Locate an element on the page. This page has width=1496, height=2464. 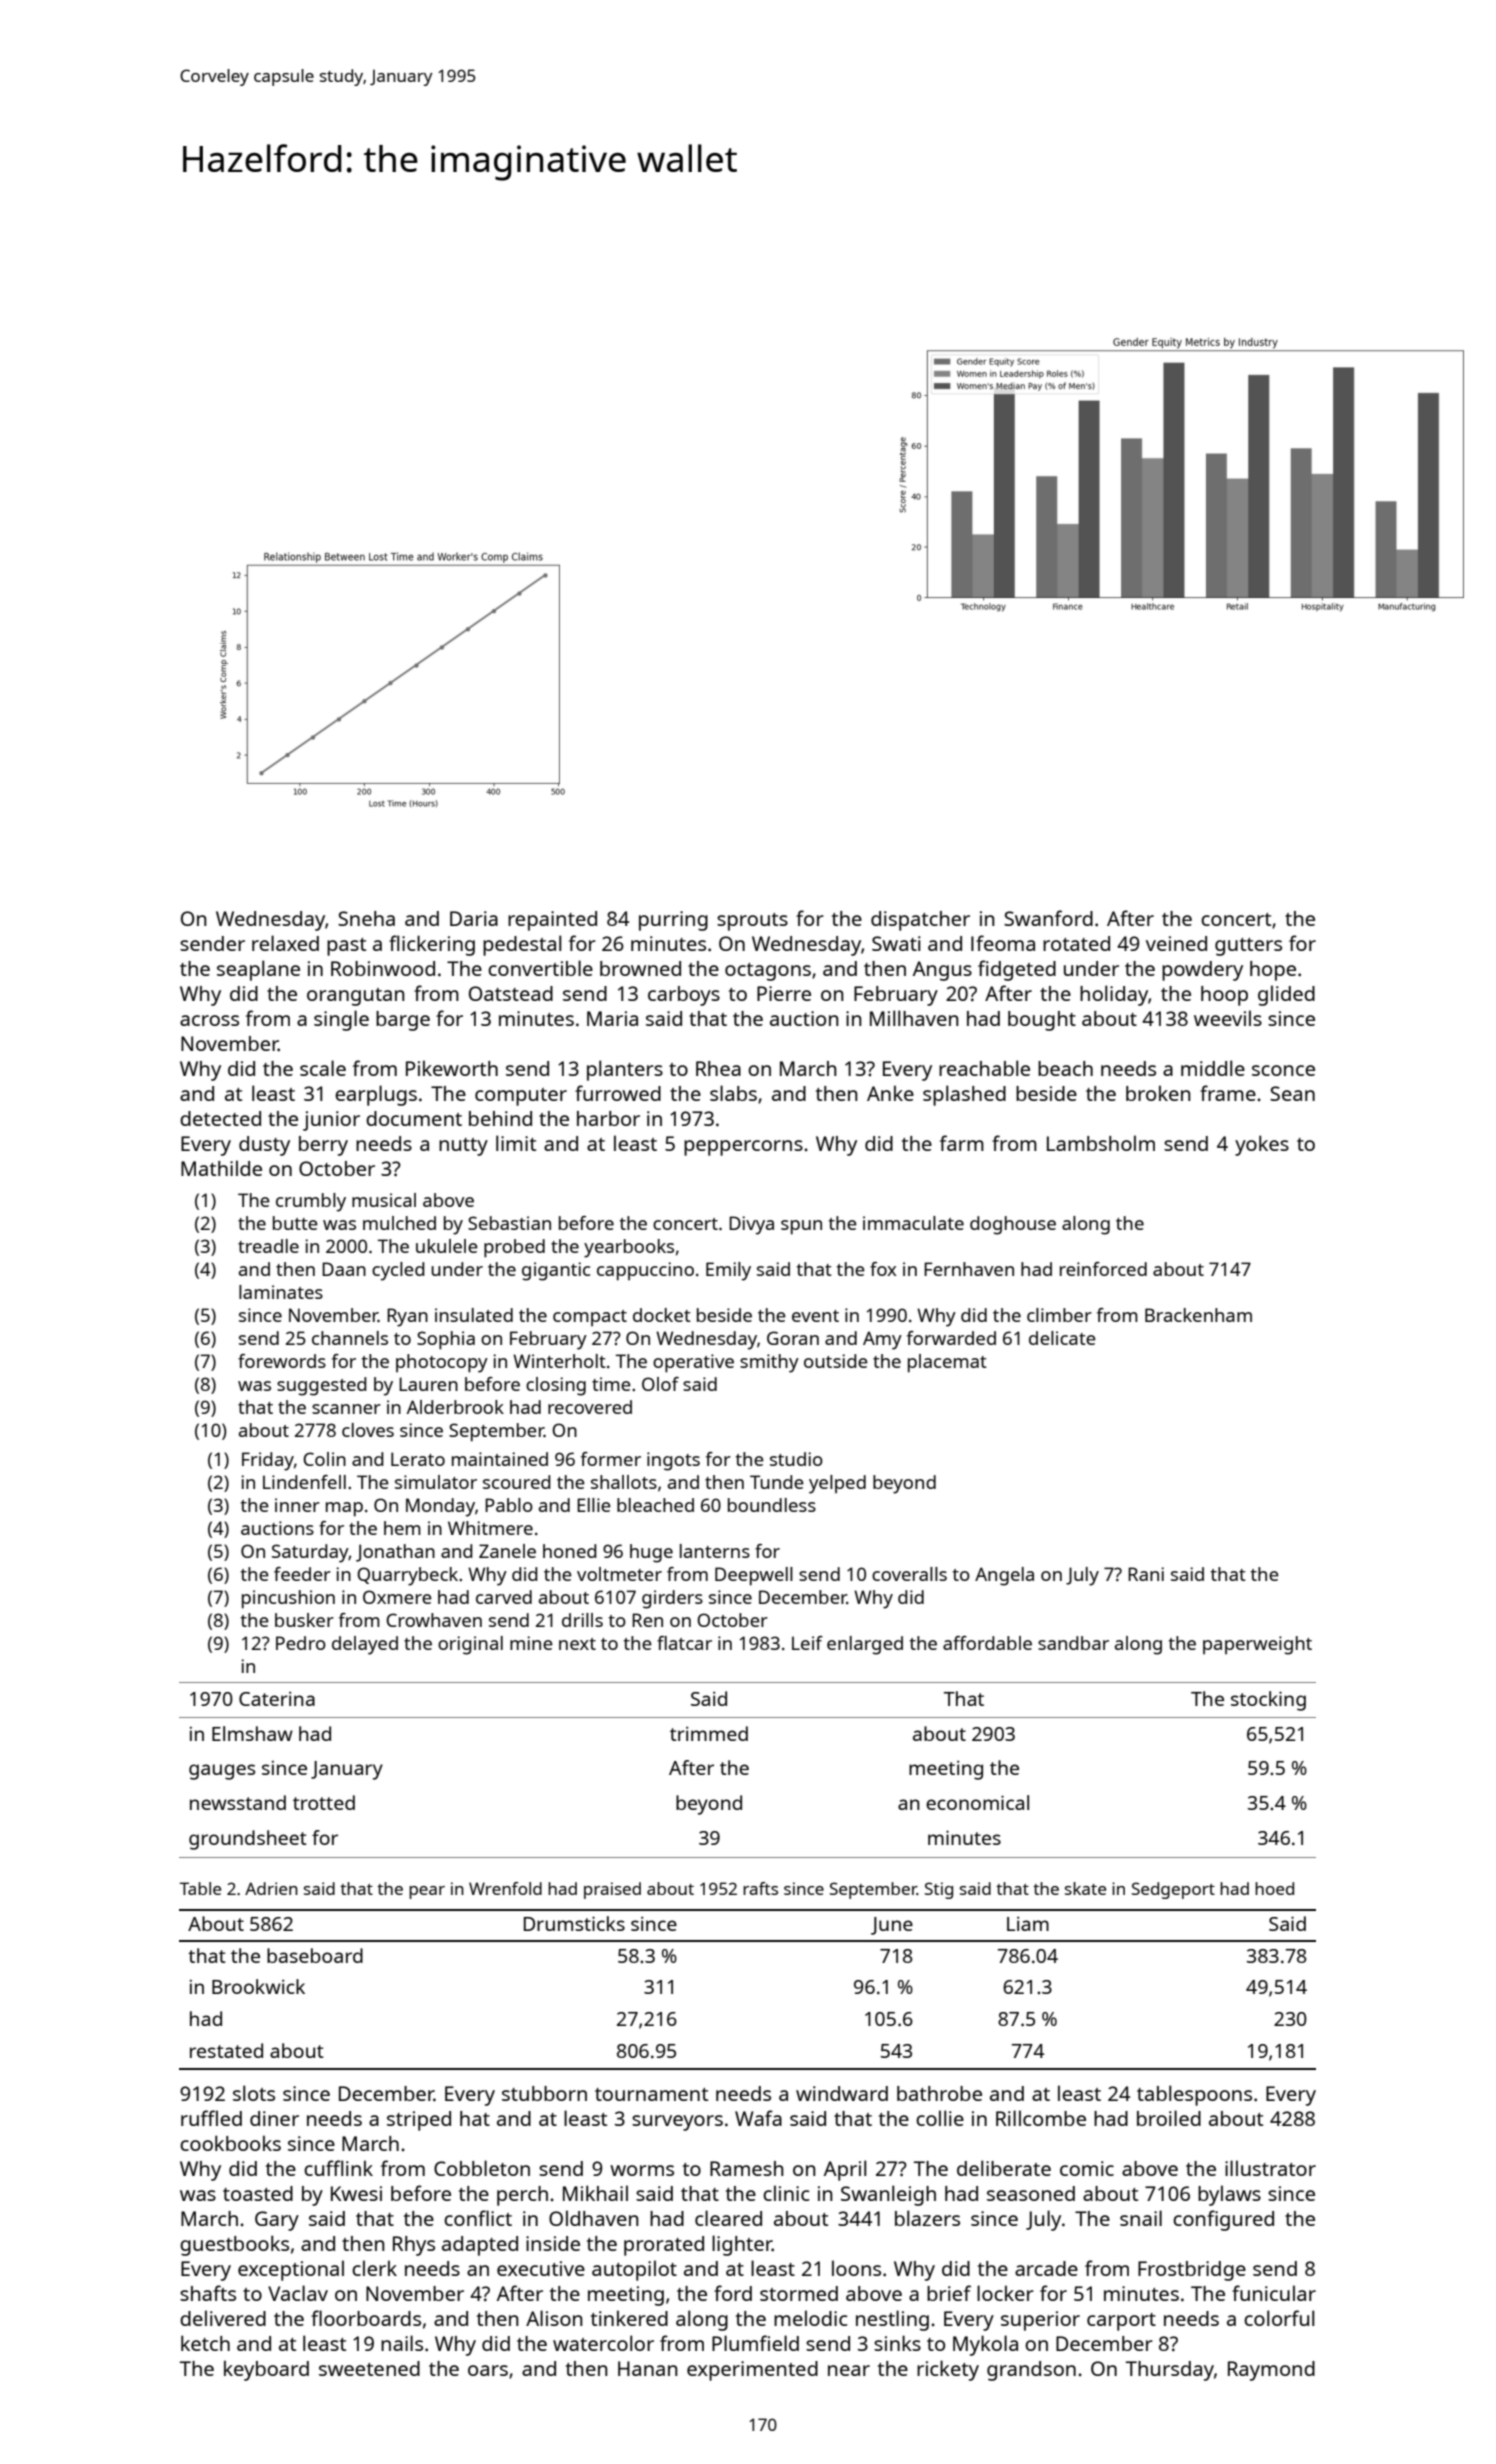
Pedro is located at coordinates (301, 1643).
